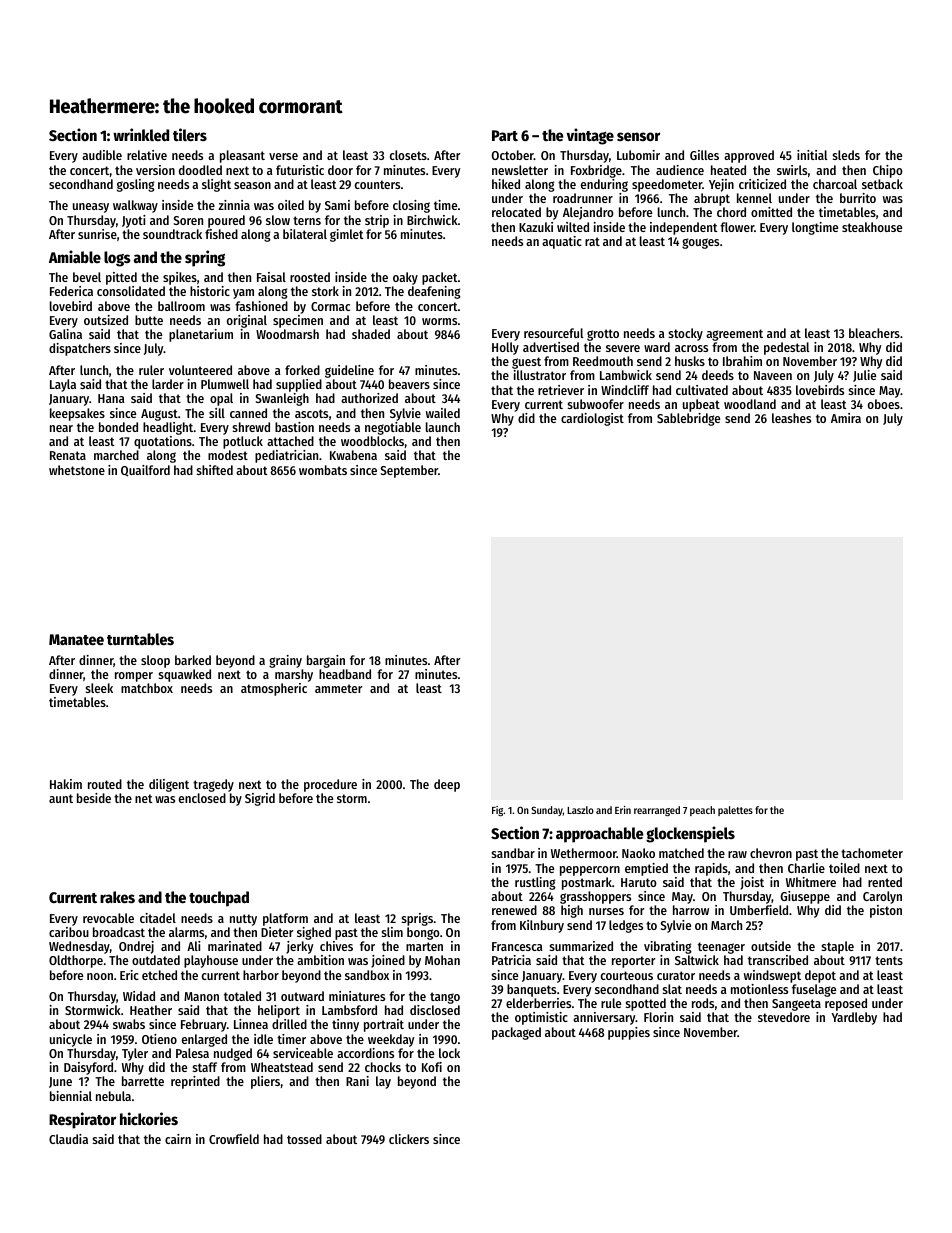  What do you see at coordinates (771, 212) in the document?
I see `omitted` at bounding box center [771, 212].
